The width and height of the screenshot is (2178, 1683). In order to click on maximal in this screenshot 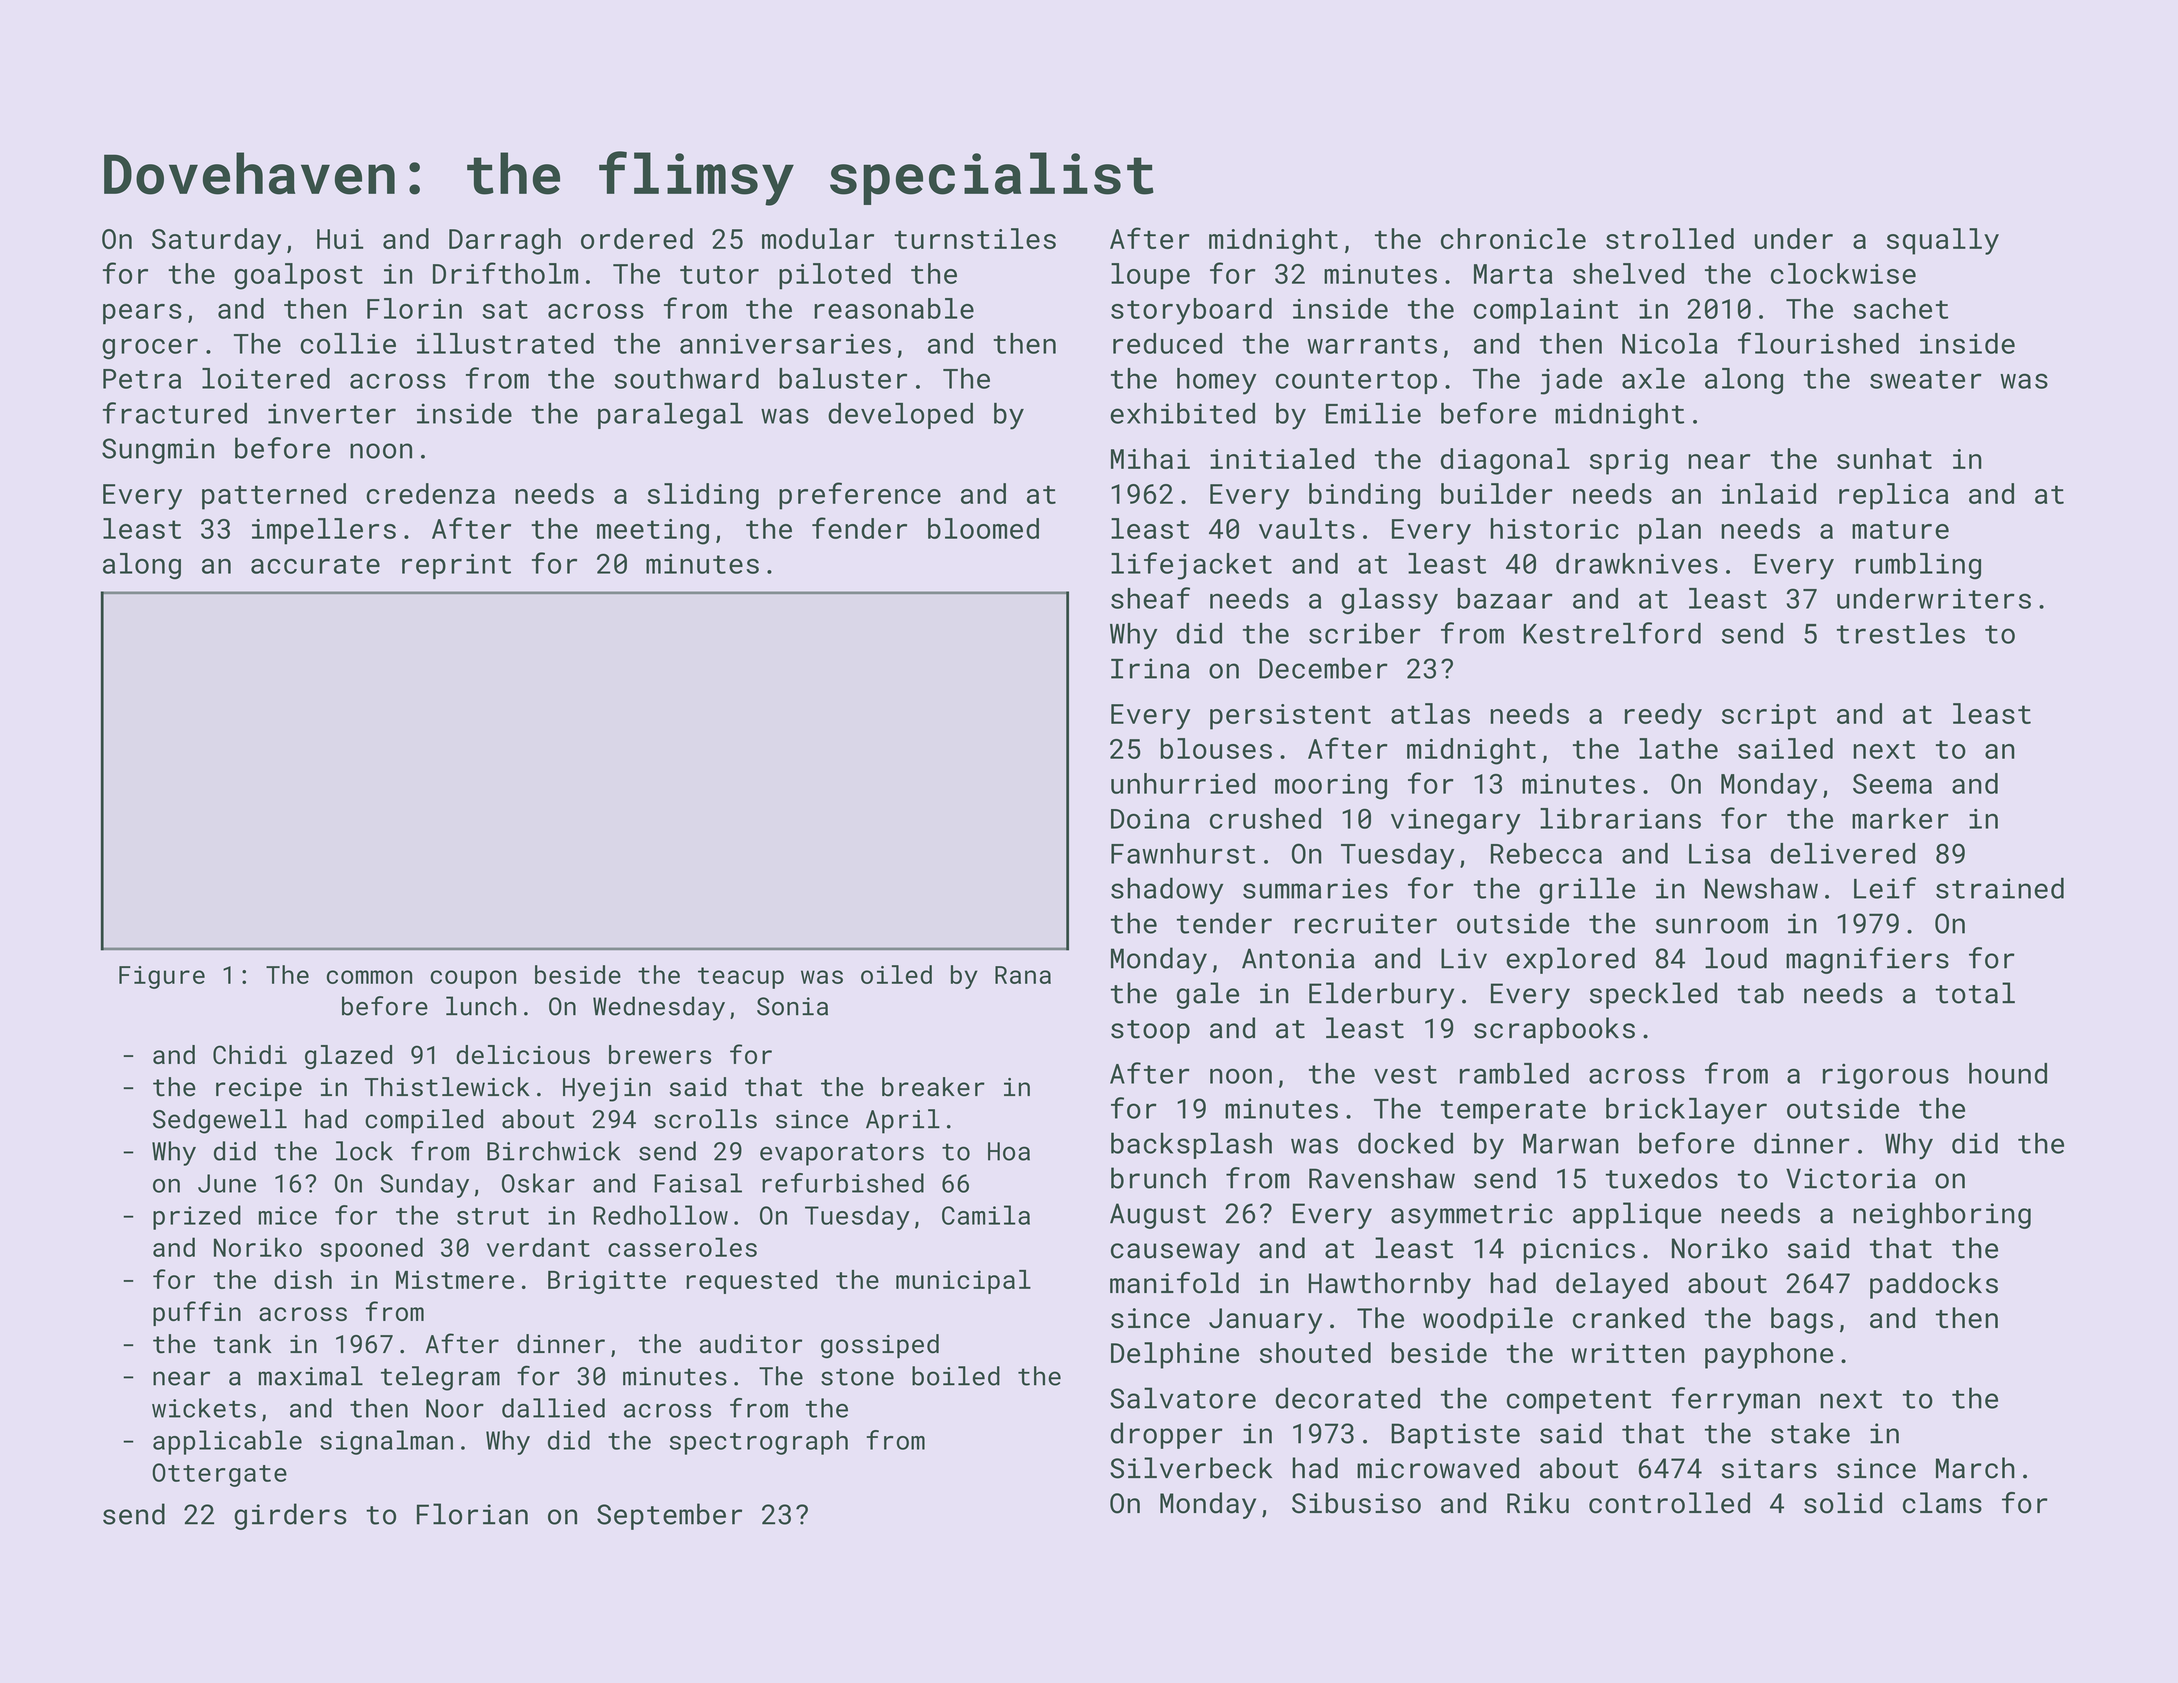, I will do `click(311, 1376)`.
